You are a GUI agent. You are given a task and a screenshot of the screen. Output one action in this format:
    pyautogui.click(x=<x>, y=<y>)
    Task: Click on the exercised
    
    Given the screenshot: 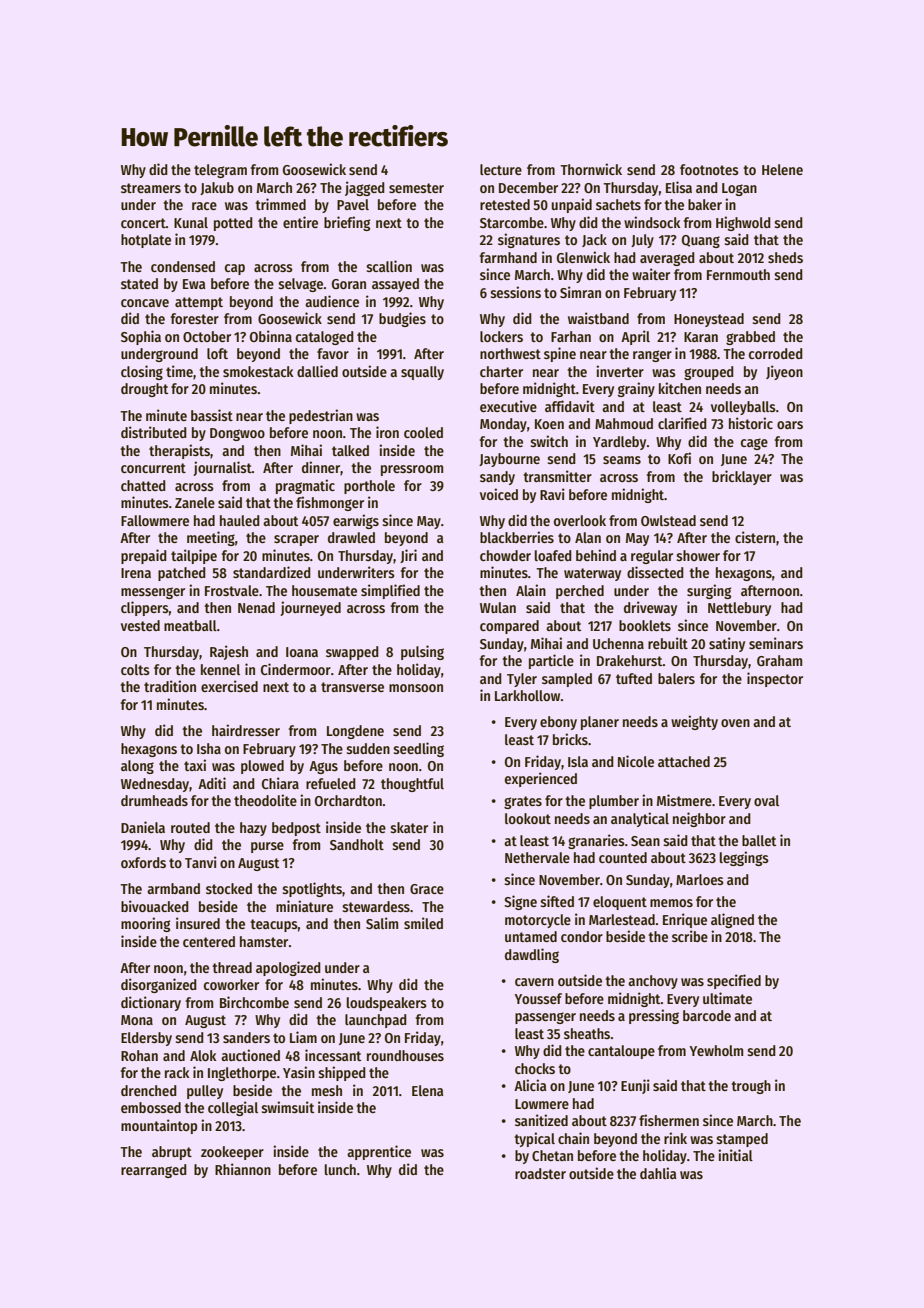 What is the action you would take?
    pyautogui.click(x=229, y=686)
